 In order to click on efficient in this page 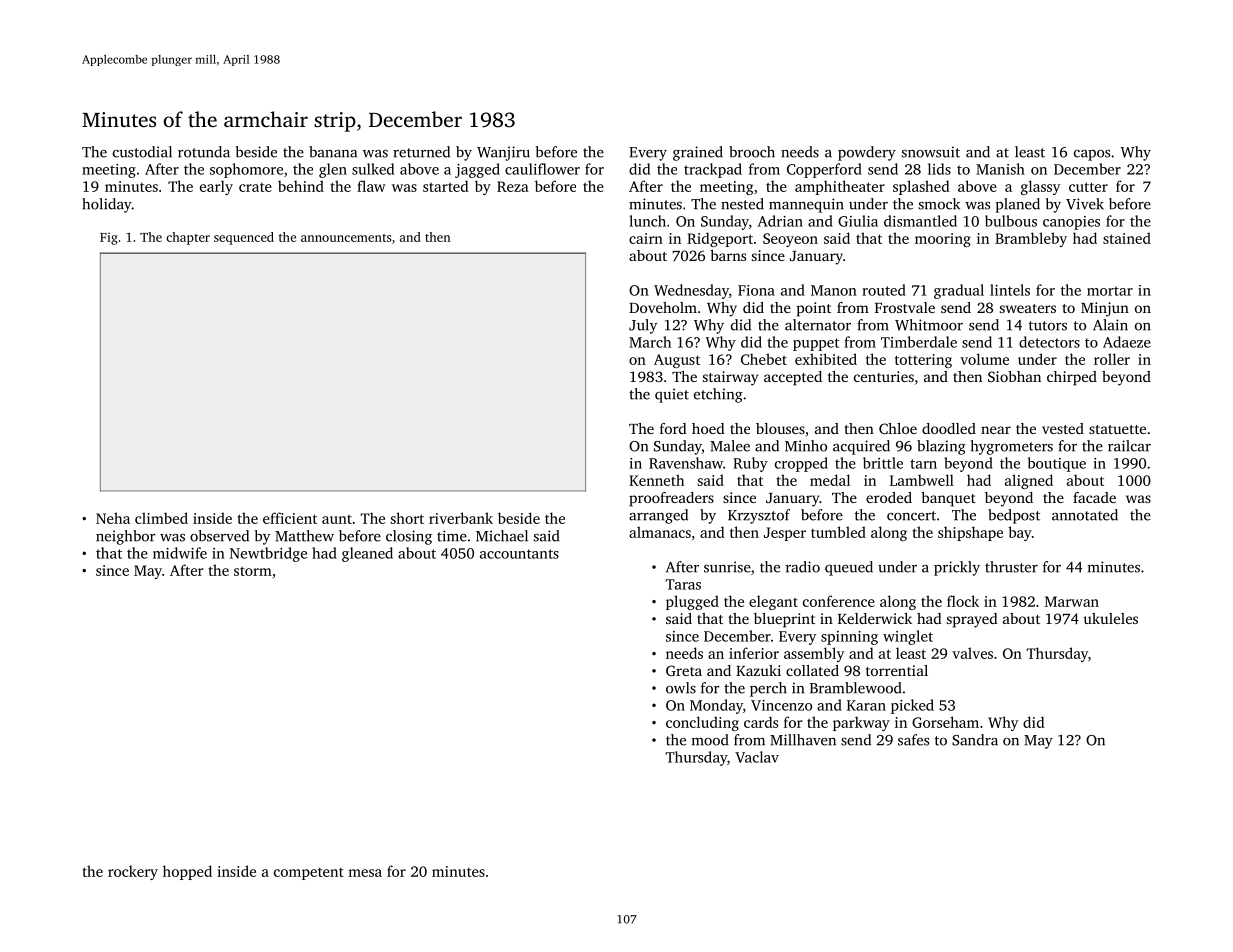, I will do `click(290, 518)`.
